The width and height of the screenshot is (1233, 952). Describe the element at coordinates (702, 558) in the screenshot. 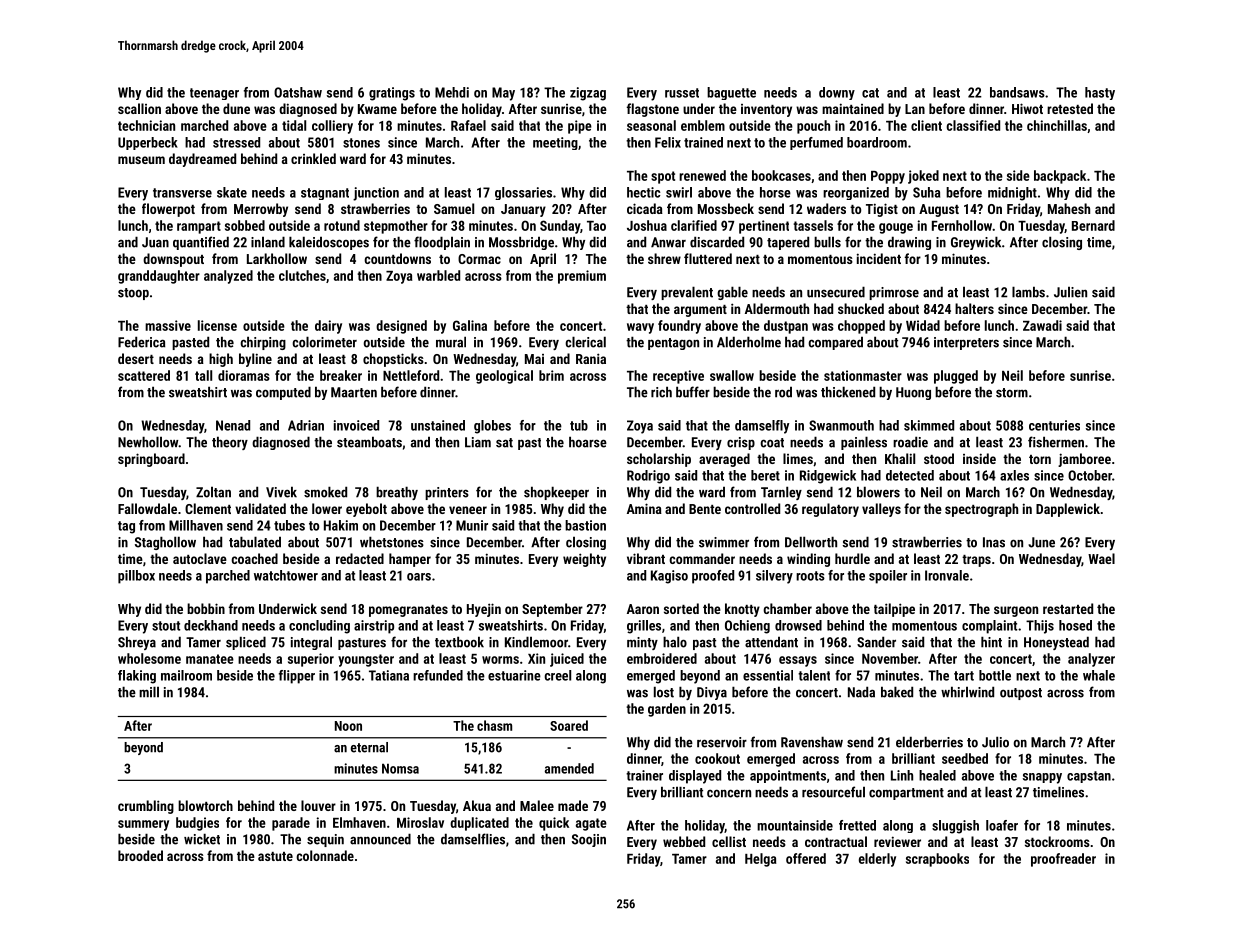

I see `commander` at that location.
